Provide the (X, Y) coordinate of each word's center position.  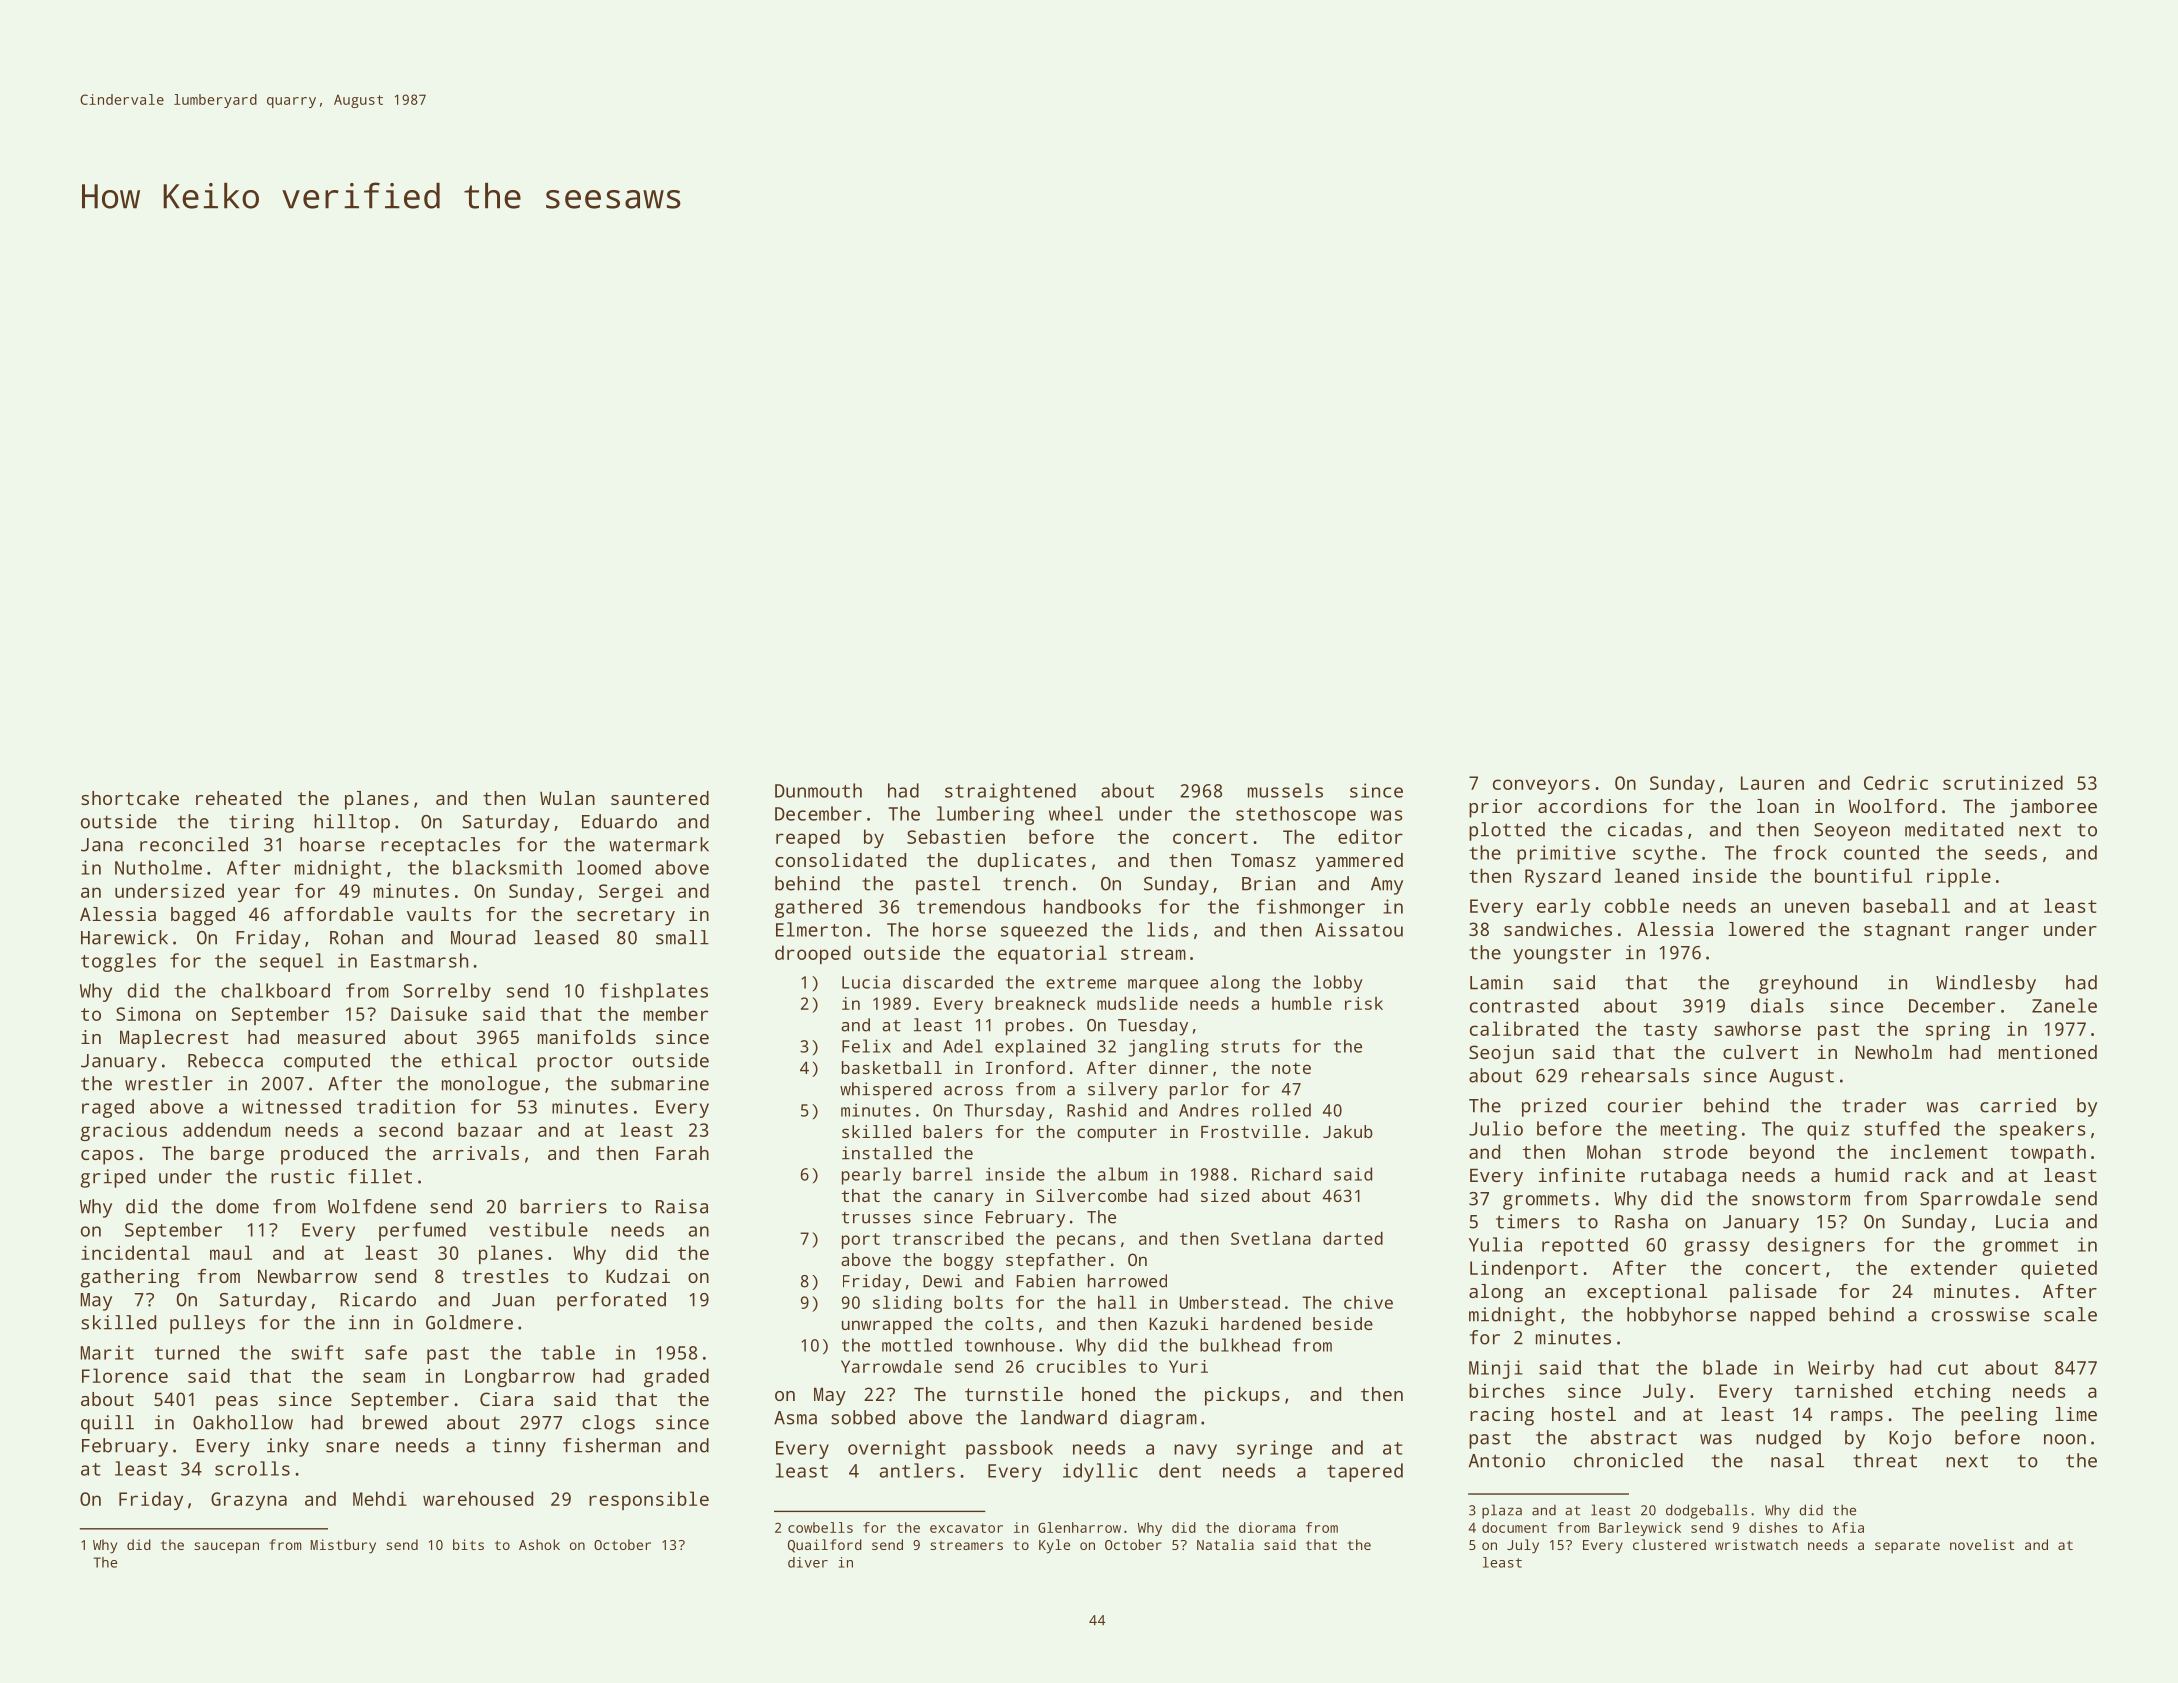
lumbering (985, 815)
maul (231, 1252)
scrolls (252, 1468)
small (682, 937)
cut (1953, 1368)
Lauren (1772, 783)
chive (1368, 1302)
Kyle (1054, 1546)
